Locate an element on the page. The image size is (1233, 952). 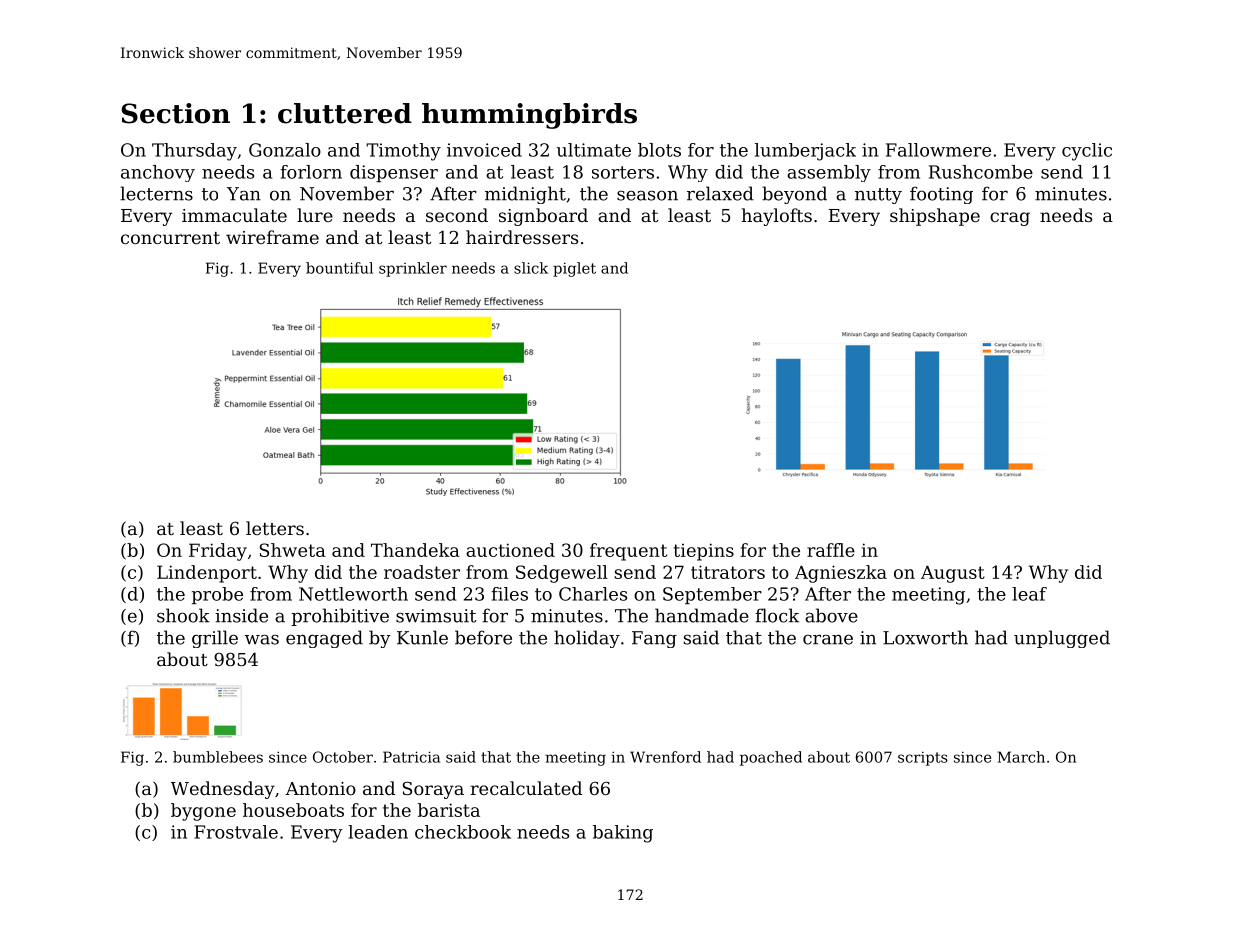
Fallowmere is located at coordinates (938, 150).
